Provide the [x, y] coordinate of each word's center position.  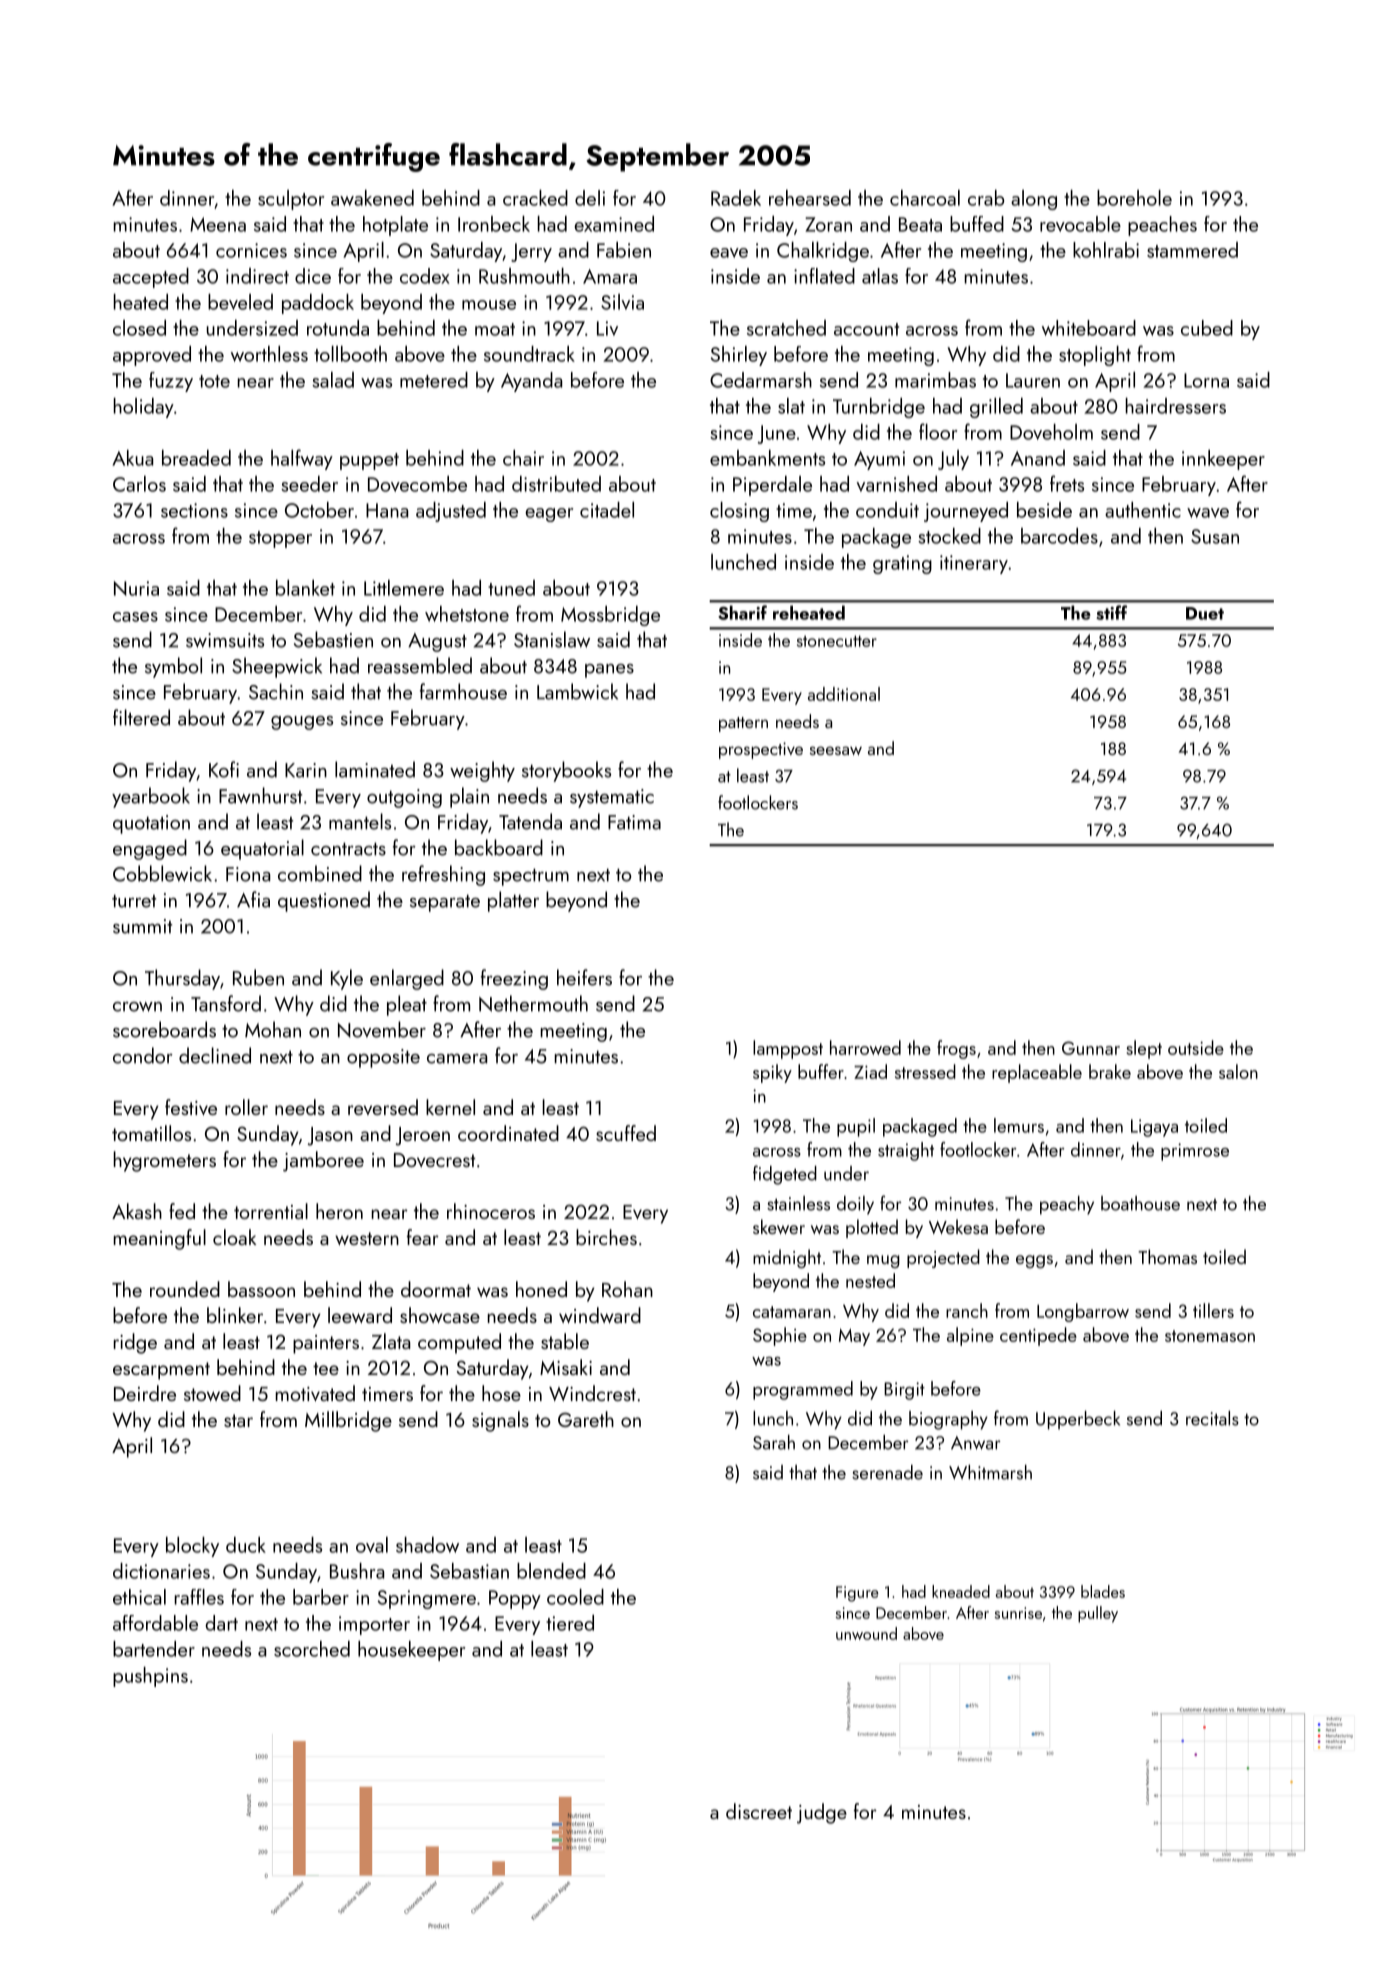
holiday [144, 408]
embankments [767, 458]
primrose [1195, 1152]
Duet [1205, 613]
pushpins [150, 1677]
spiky [772, 1073]
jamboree [323, 1161]
